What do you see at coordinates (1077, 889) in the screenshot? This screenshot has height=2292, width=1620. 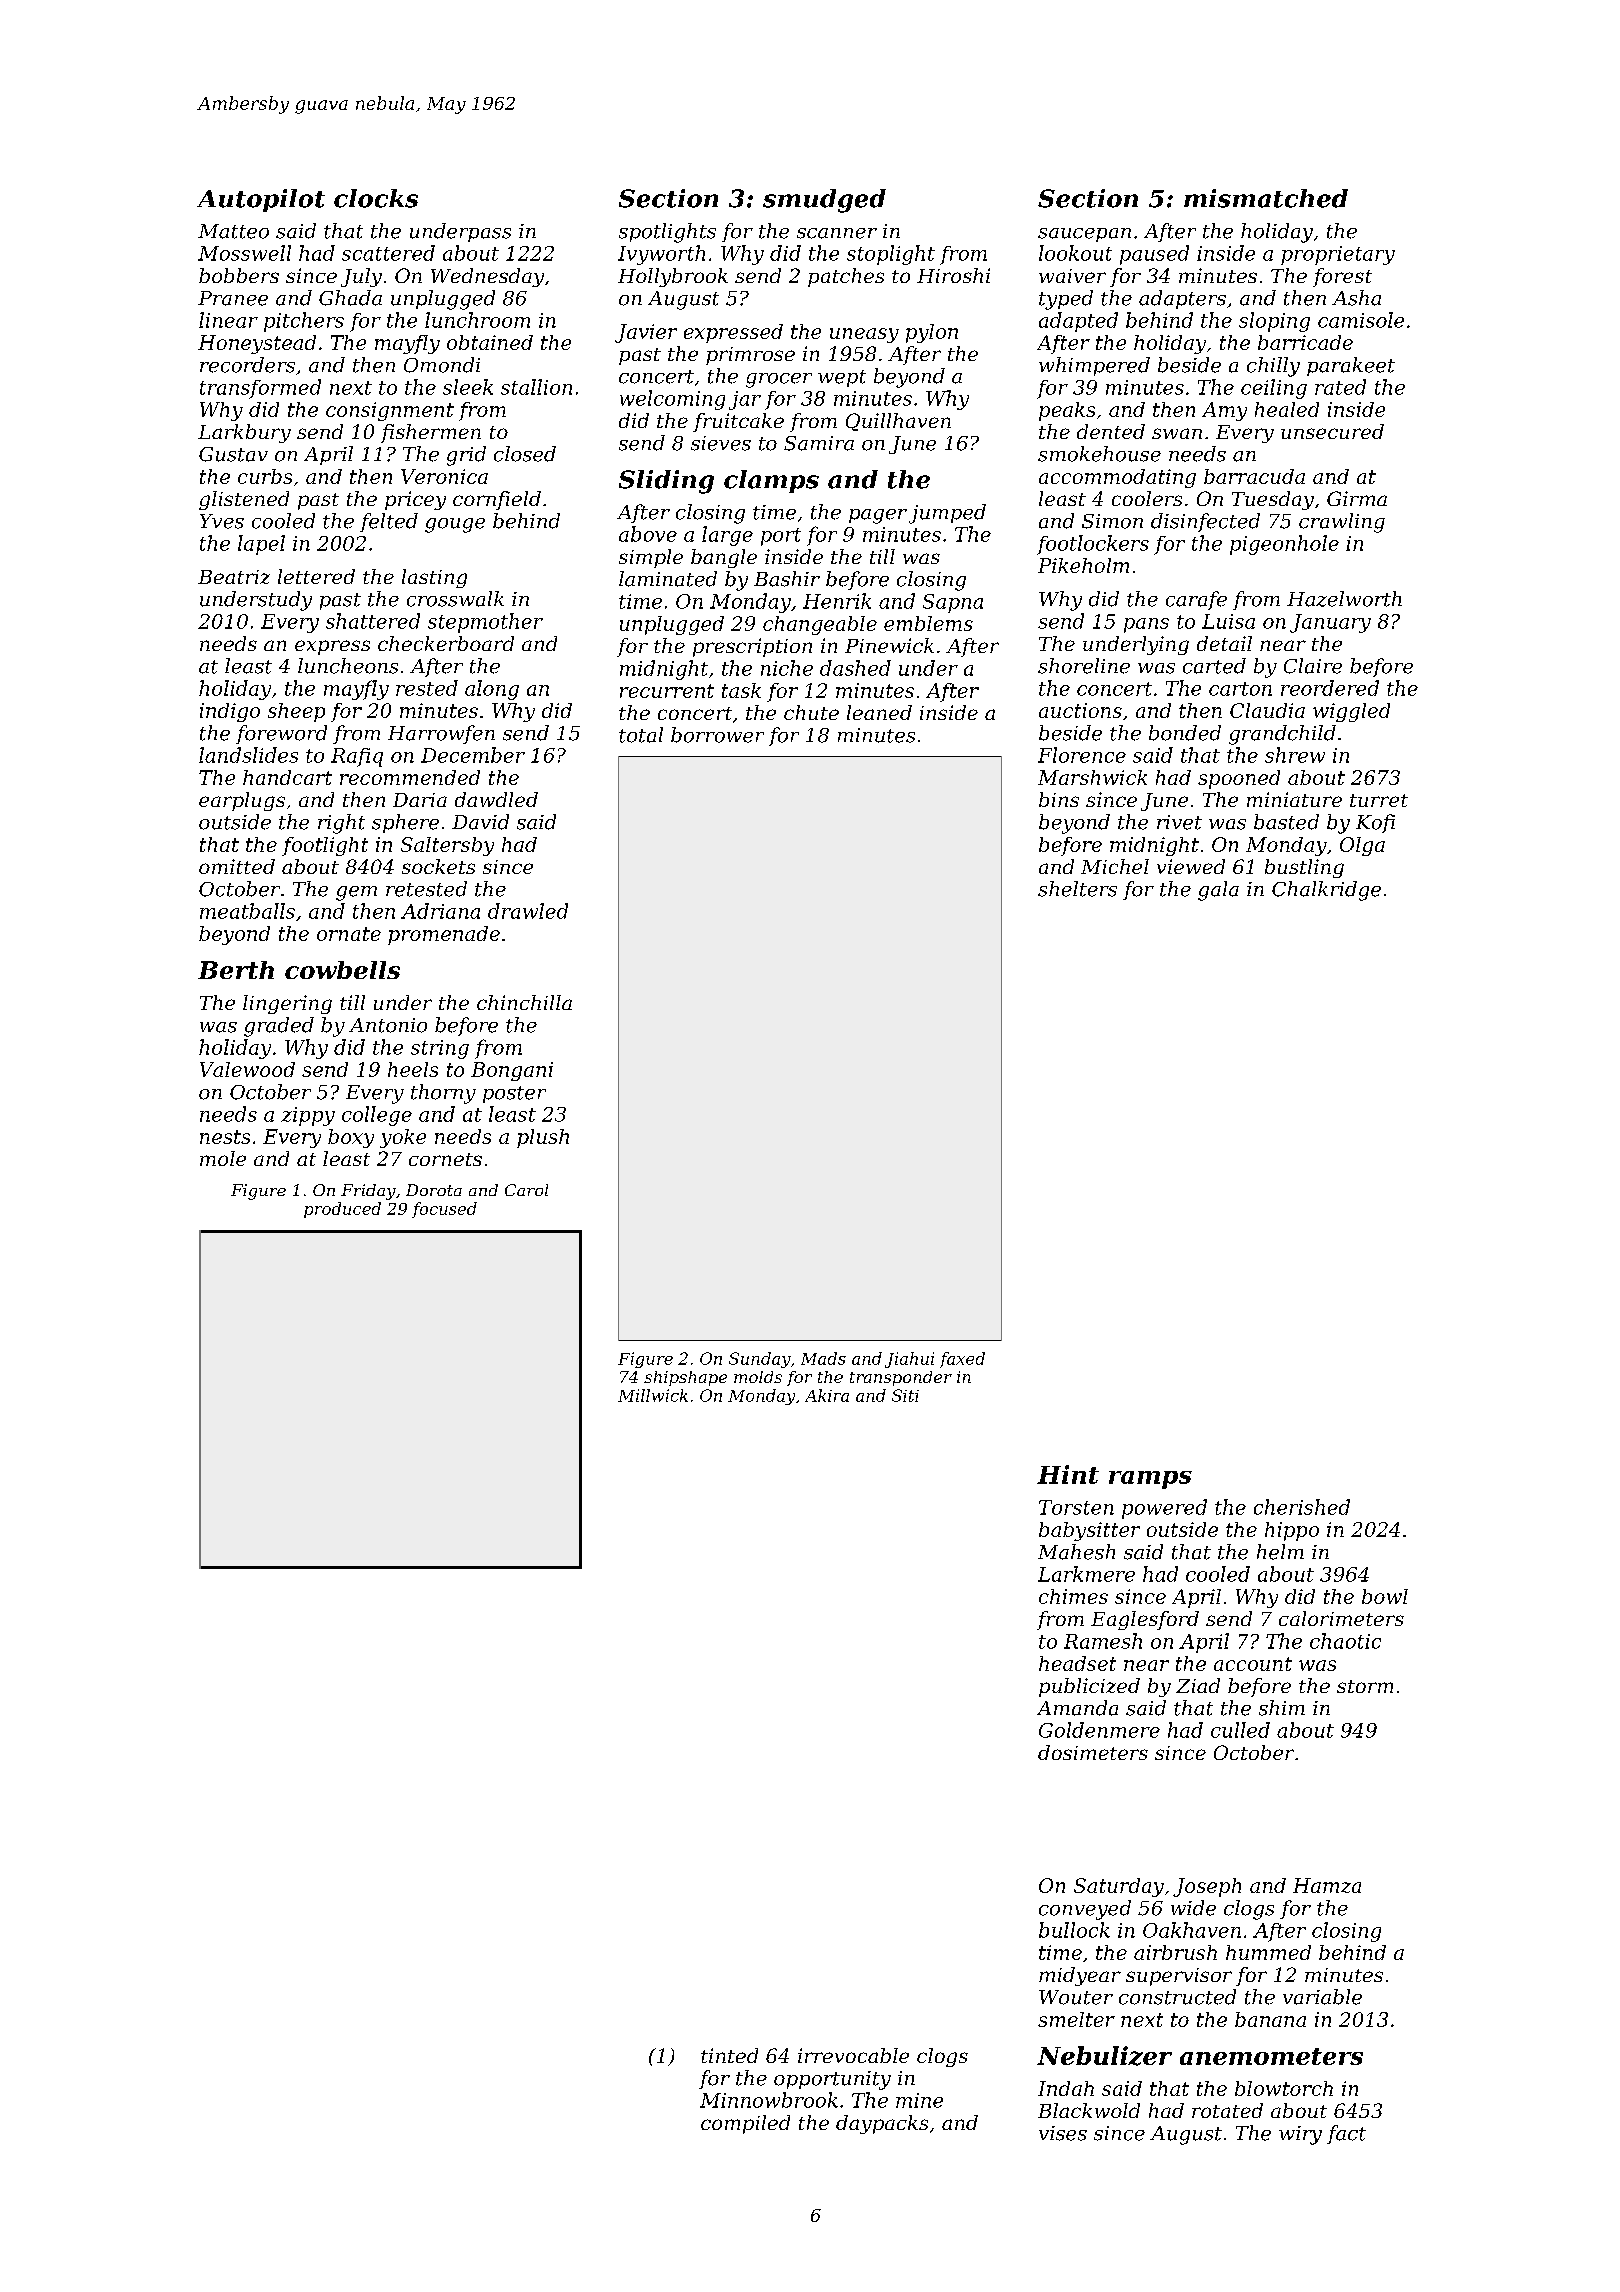 I see `shelters` at bounding box center [1077, 889].
